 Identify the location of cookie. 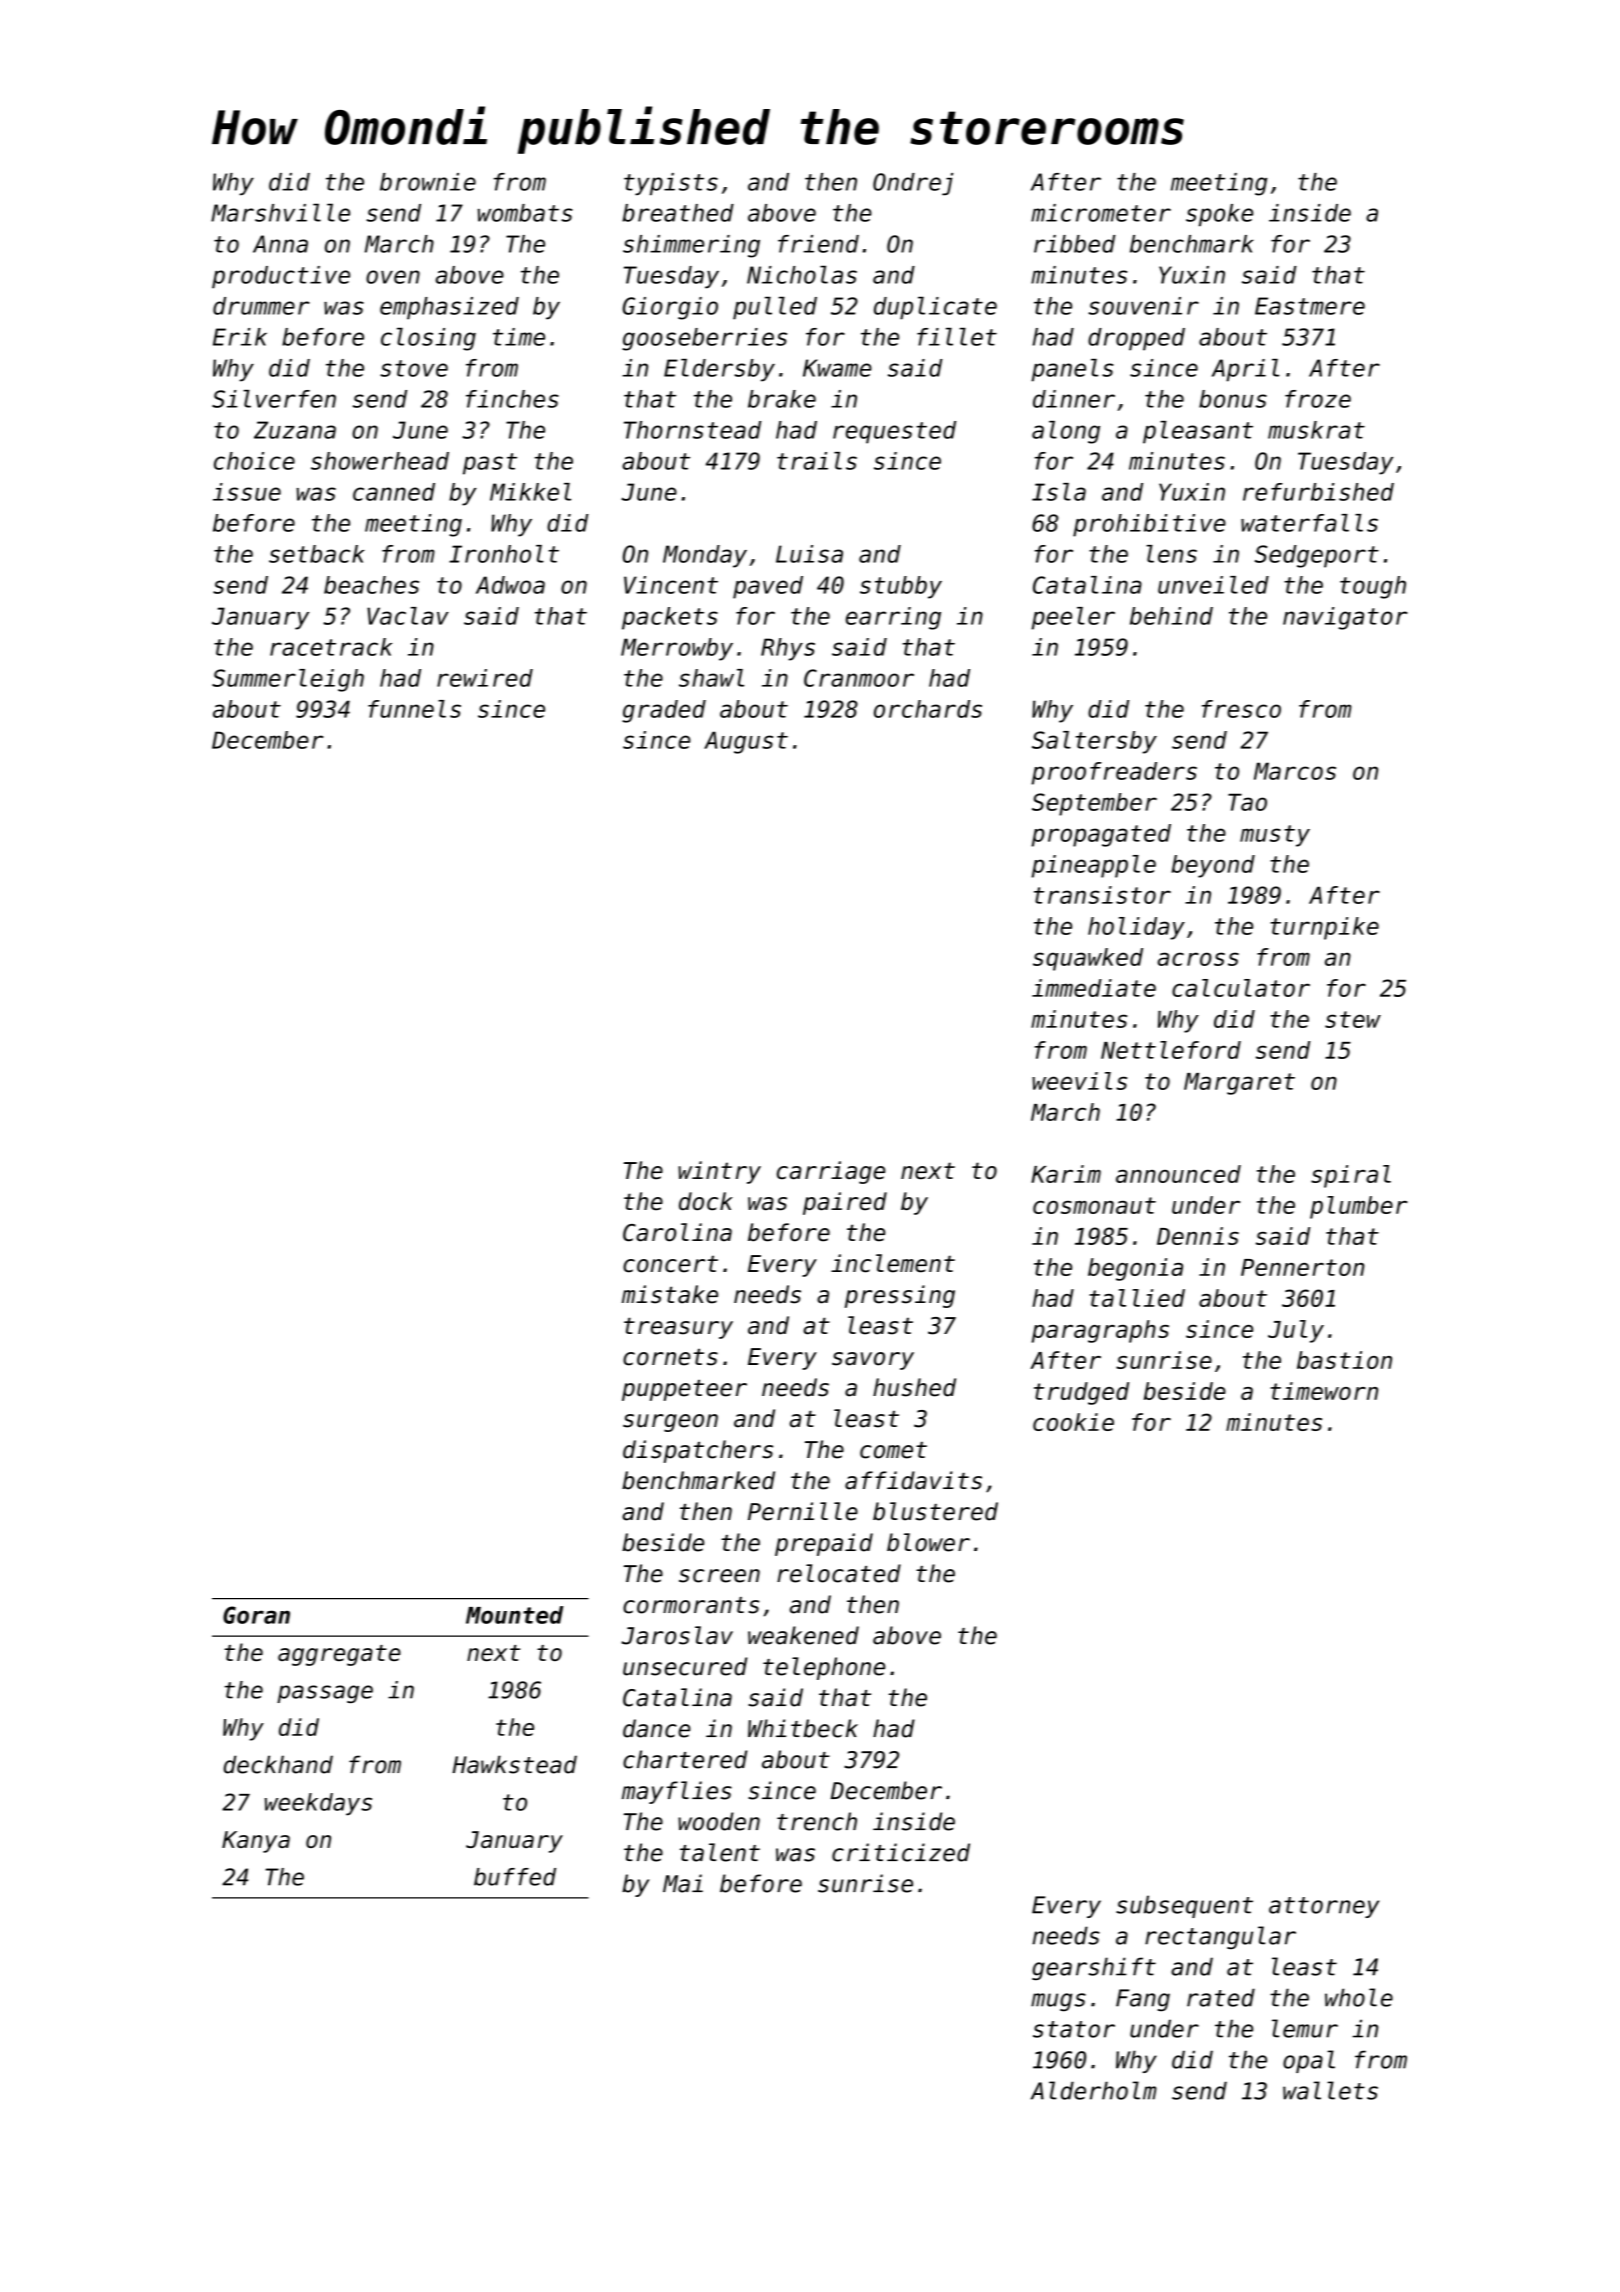
(1073, 1422).
